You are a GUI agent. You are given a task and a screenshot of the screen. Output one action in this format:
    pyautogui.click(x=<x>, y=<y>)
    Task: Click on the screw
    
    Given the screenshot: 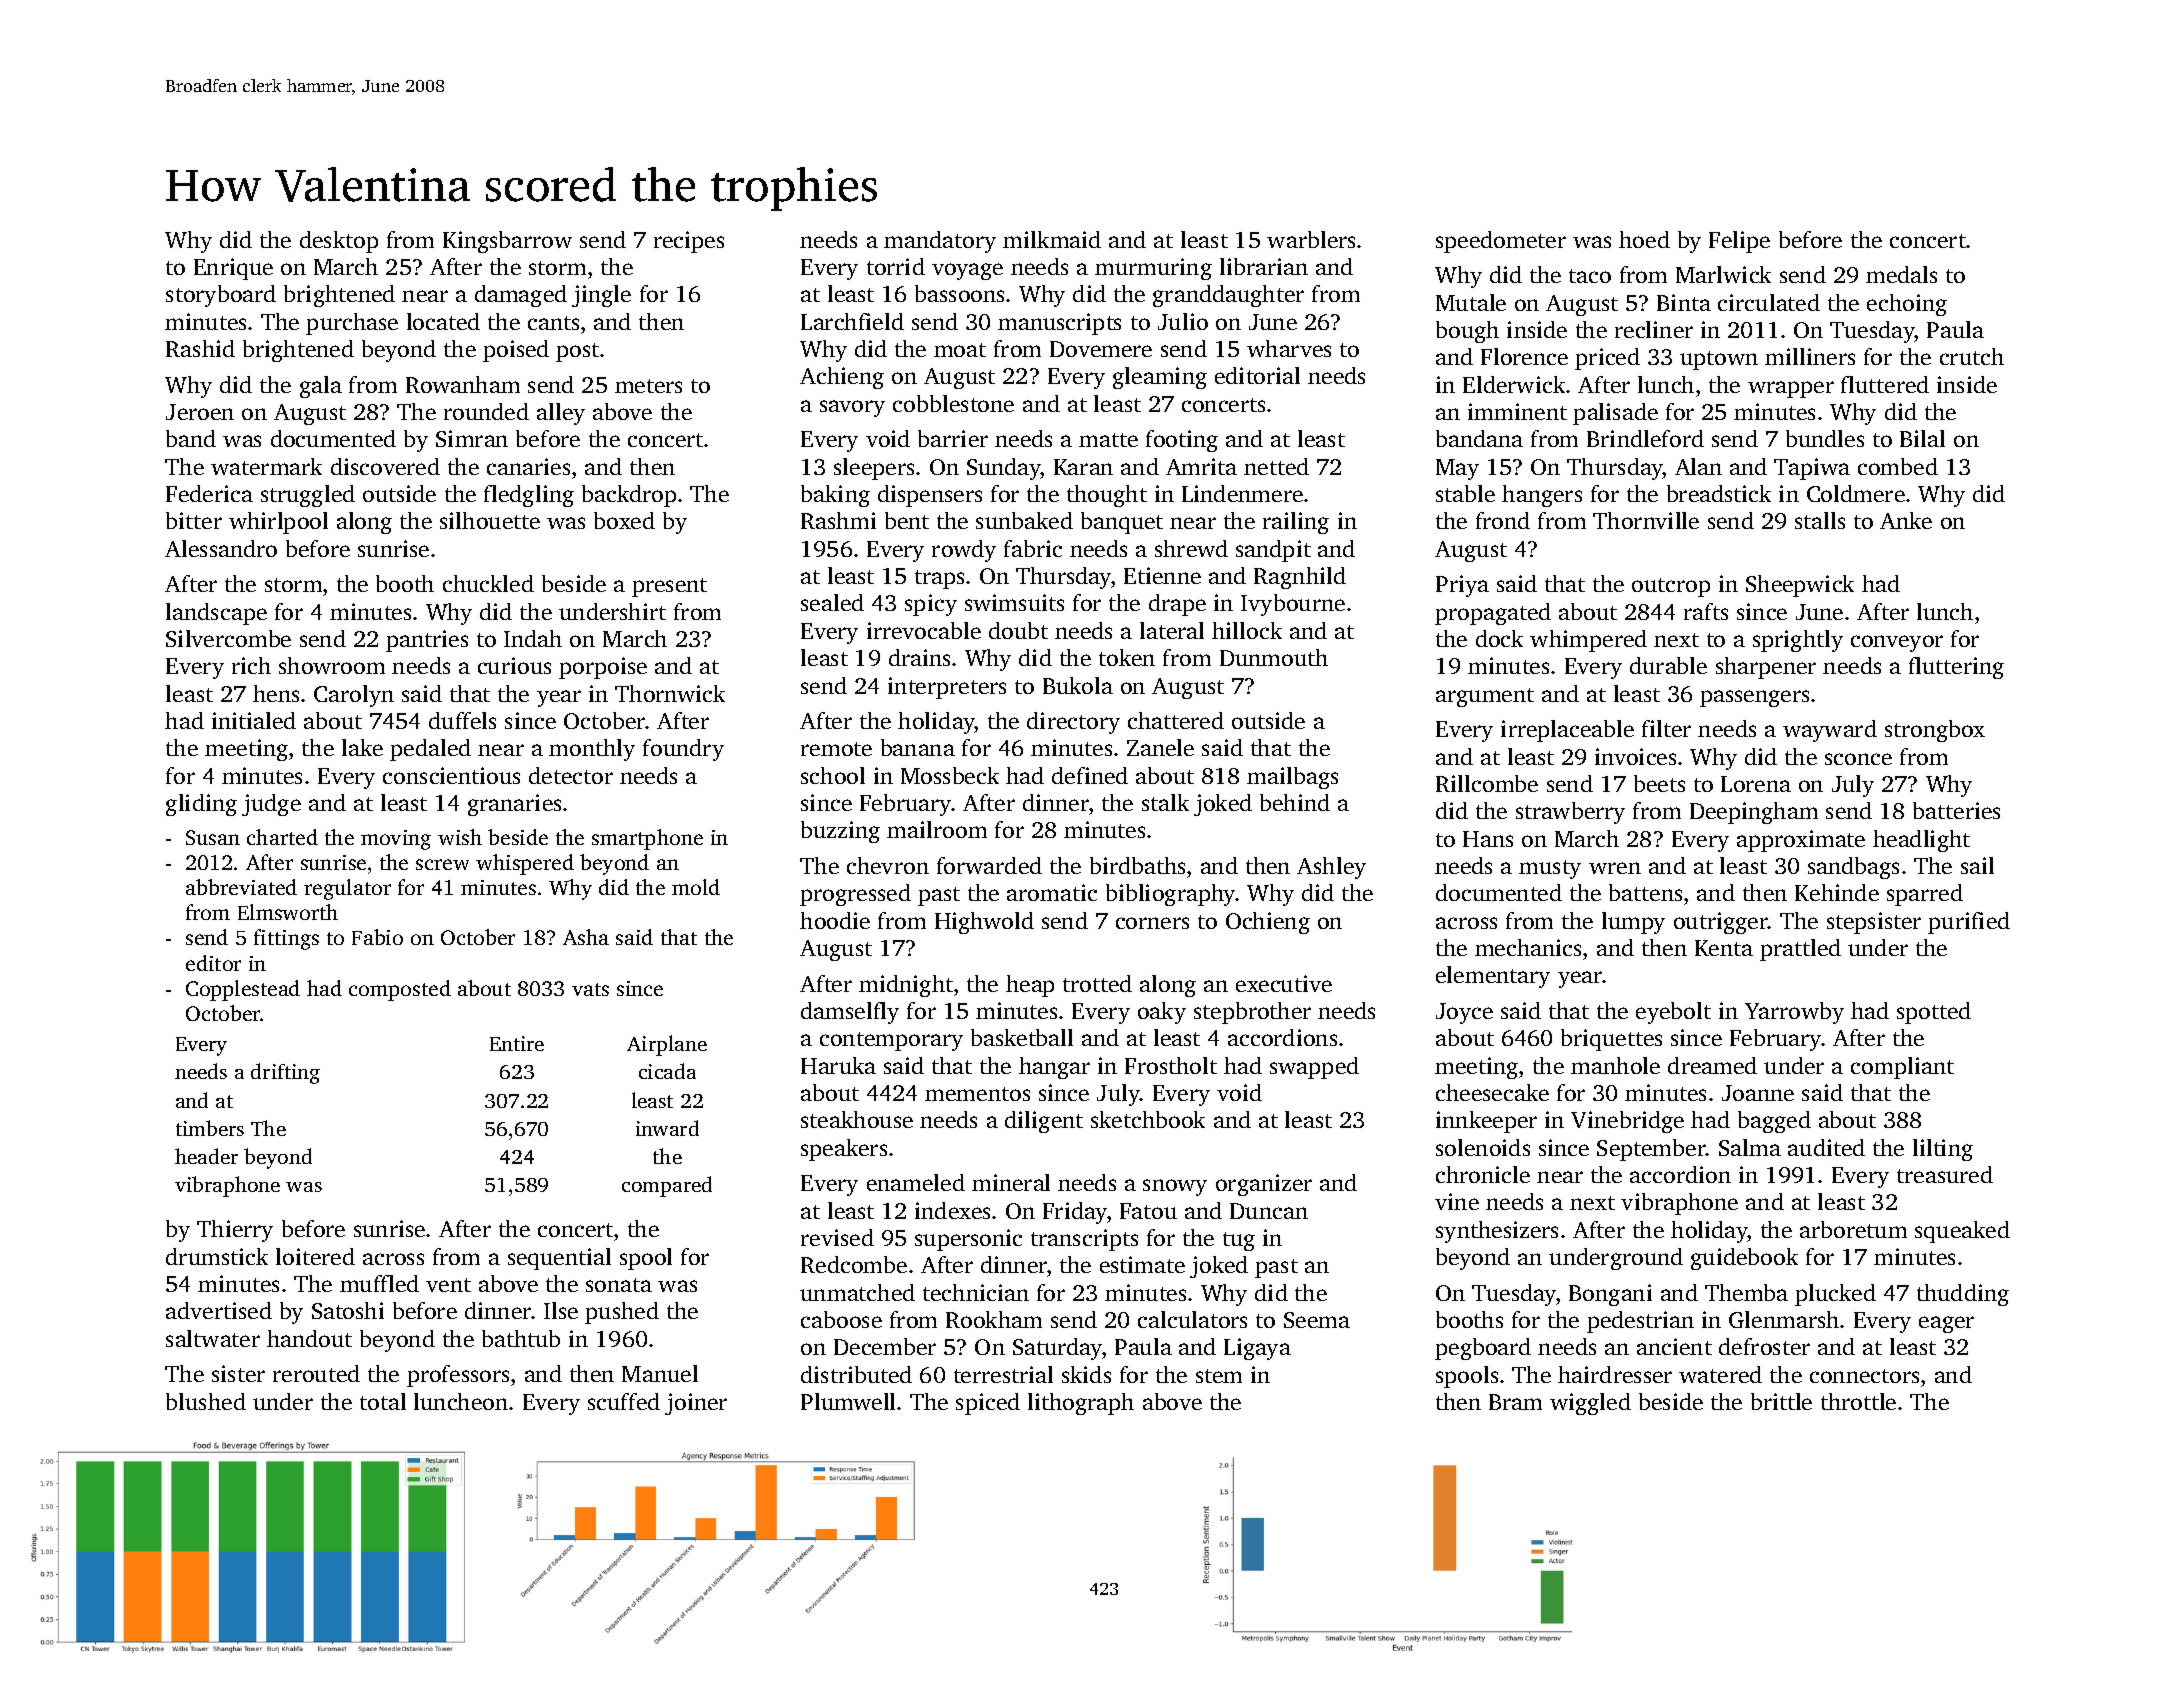 What is the action you would take?
    pyautogui.click(x=442, y=864)
